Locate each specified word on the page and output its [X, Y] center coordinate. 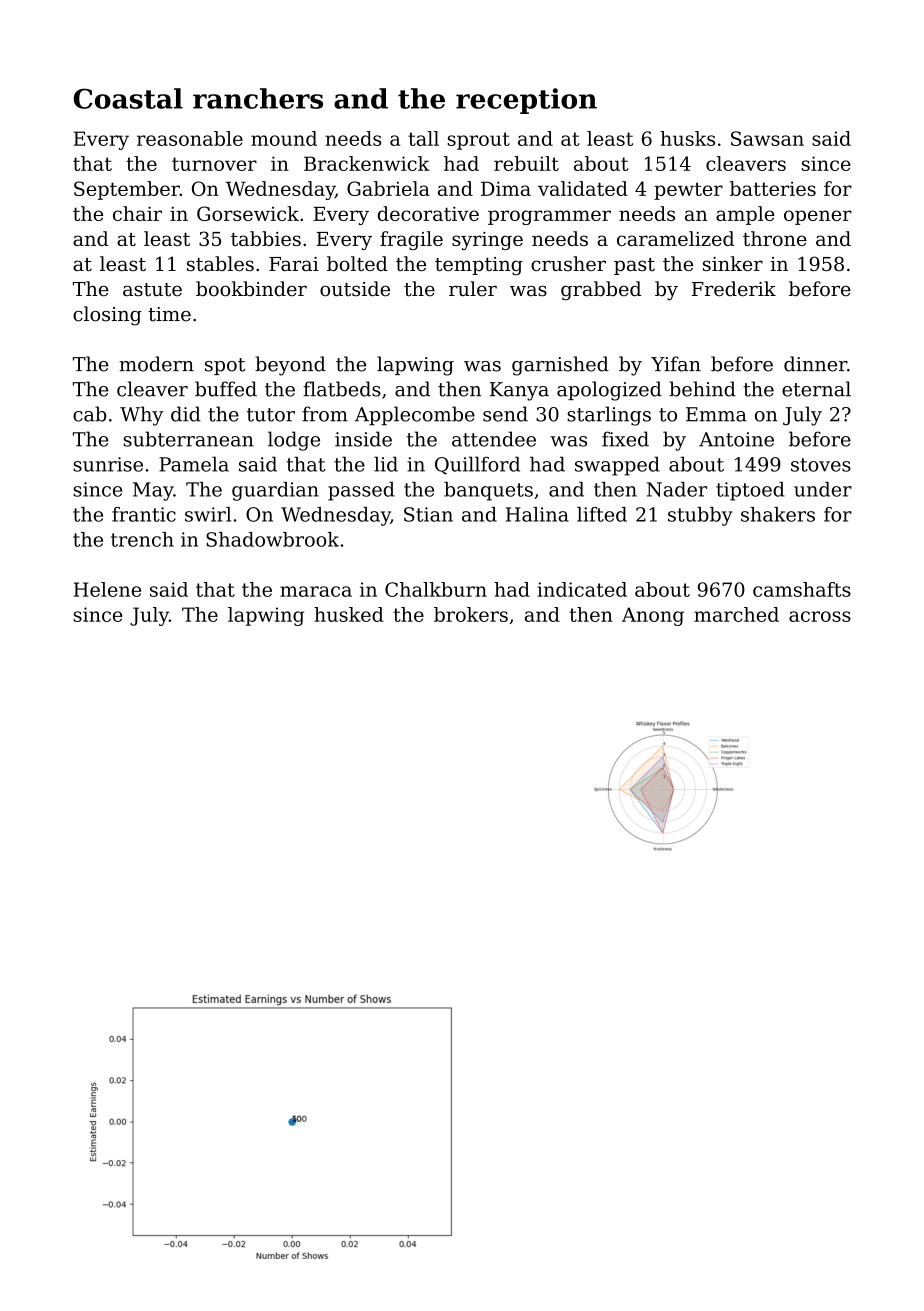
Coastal [128, 98]
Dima [506, 188]
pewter [688, 191]
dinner [815, 364]
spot [225, 366]
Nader [677, 489]
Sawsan [767, 138]
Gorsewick [248, 213]
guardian [275, 491]
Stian [428, 514]
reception [526, 101]
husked [349, 614]
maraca [316, 591]
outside [355, 289]
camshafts [802, 589]
